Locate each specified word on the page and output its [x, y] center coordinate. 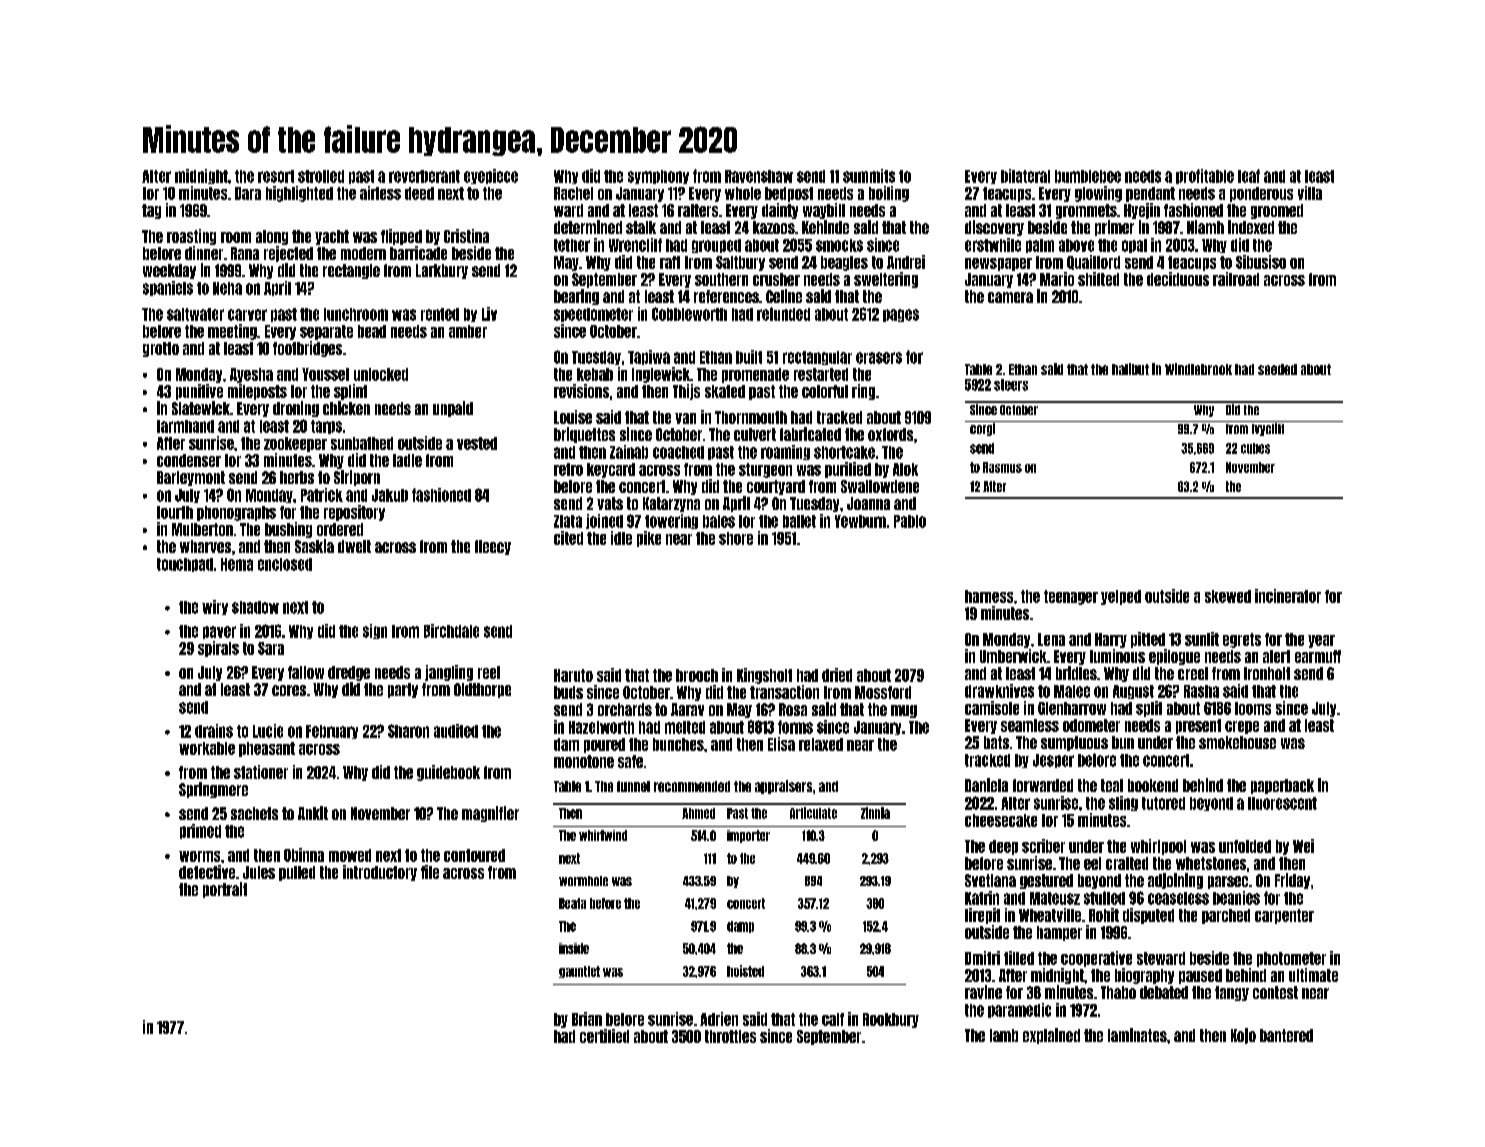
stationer [261, 772]
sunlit [1202, 639]
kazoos [774, 227]
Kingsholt [764, 676]
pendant [1150, 194]
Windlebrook [1198, 369]
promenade [755, 375]
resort [276, 176]
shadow [255, 607]
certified [604, 1036]
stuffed [1104, 898]
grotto [161, 349]
